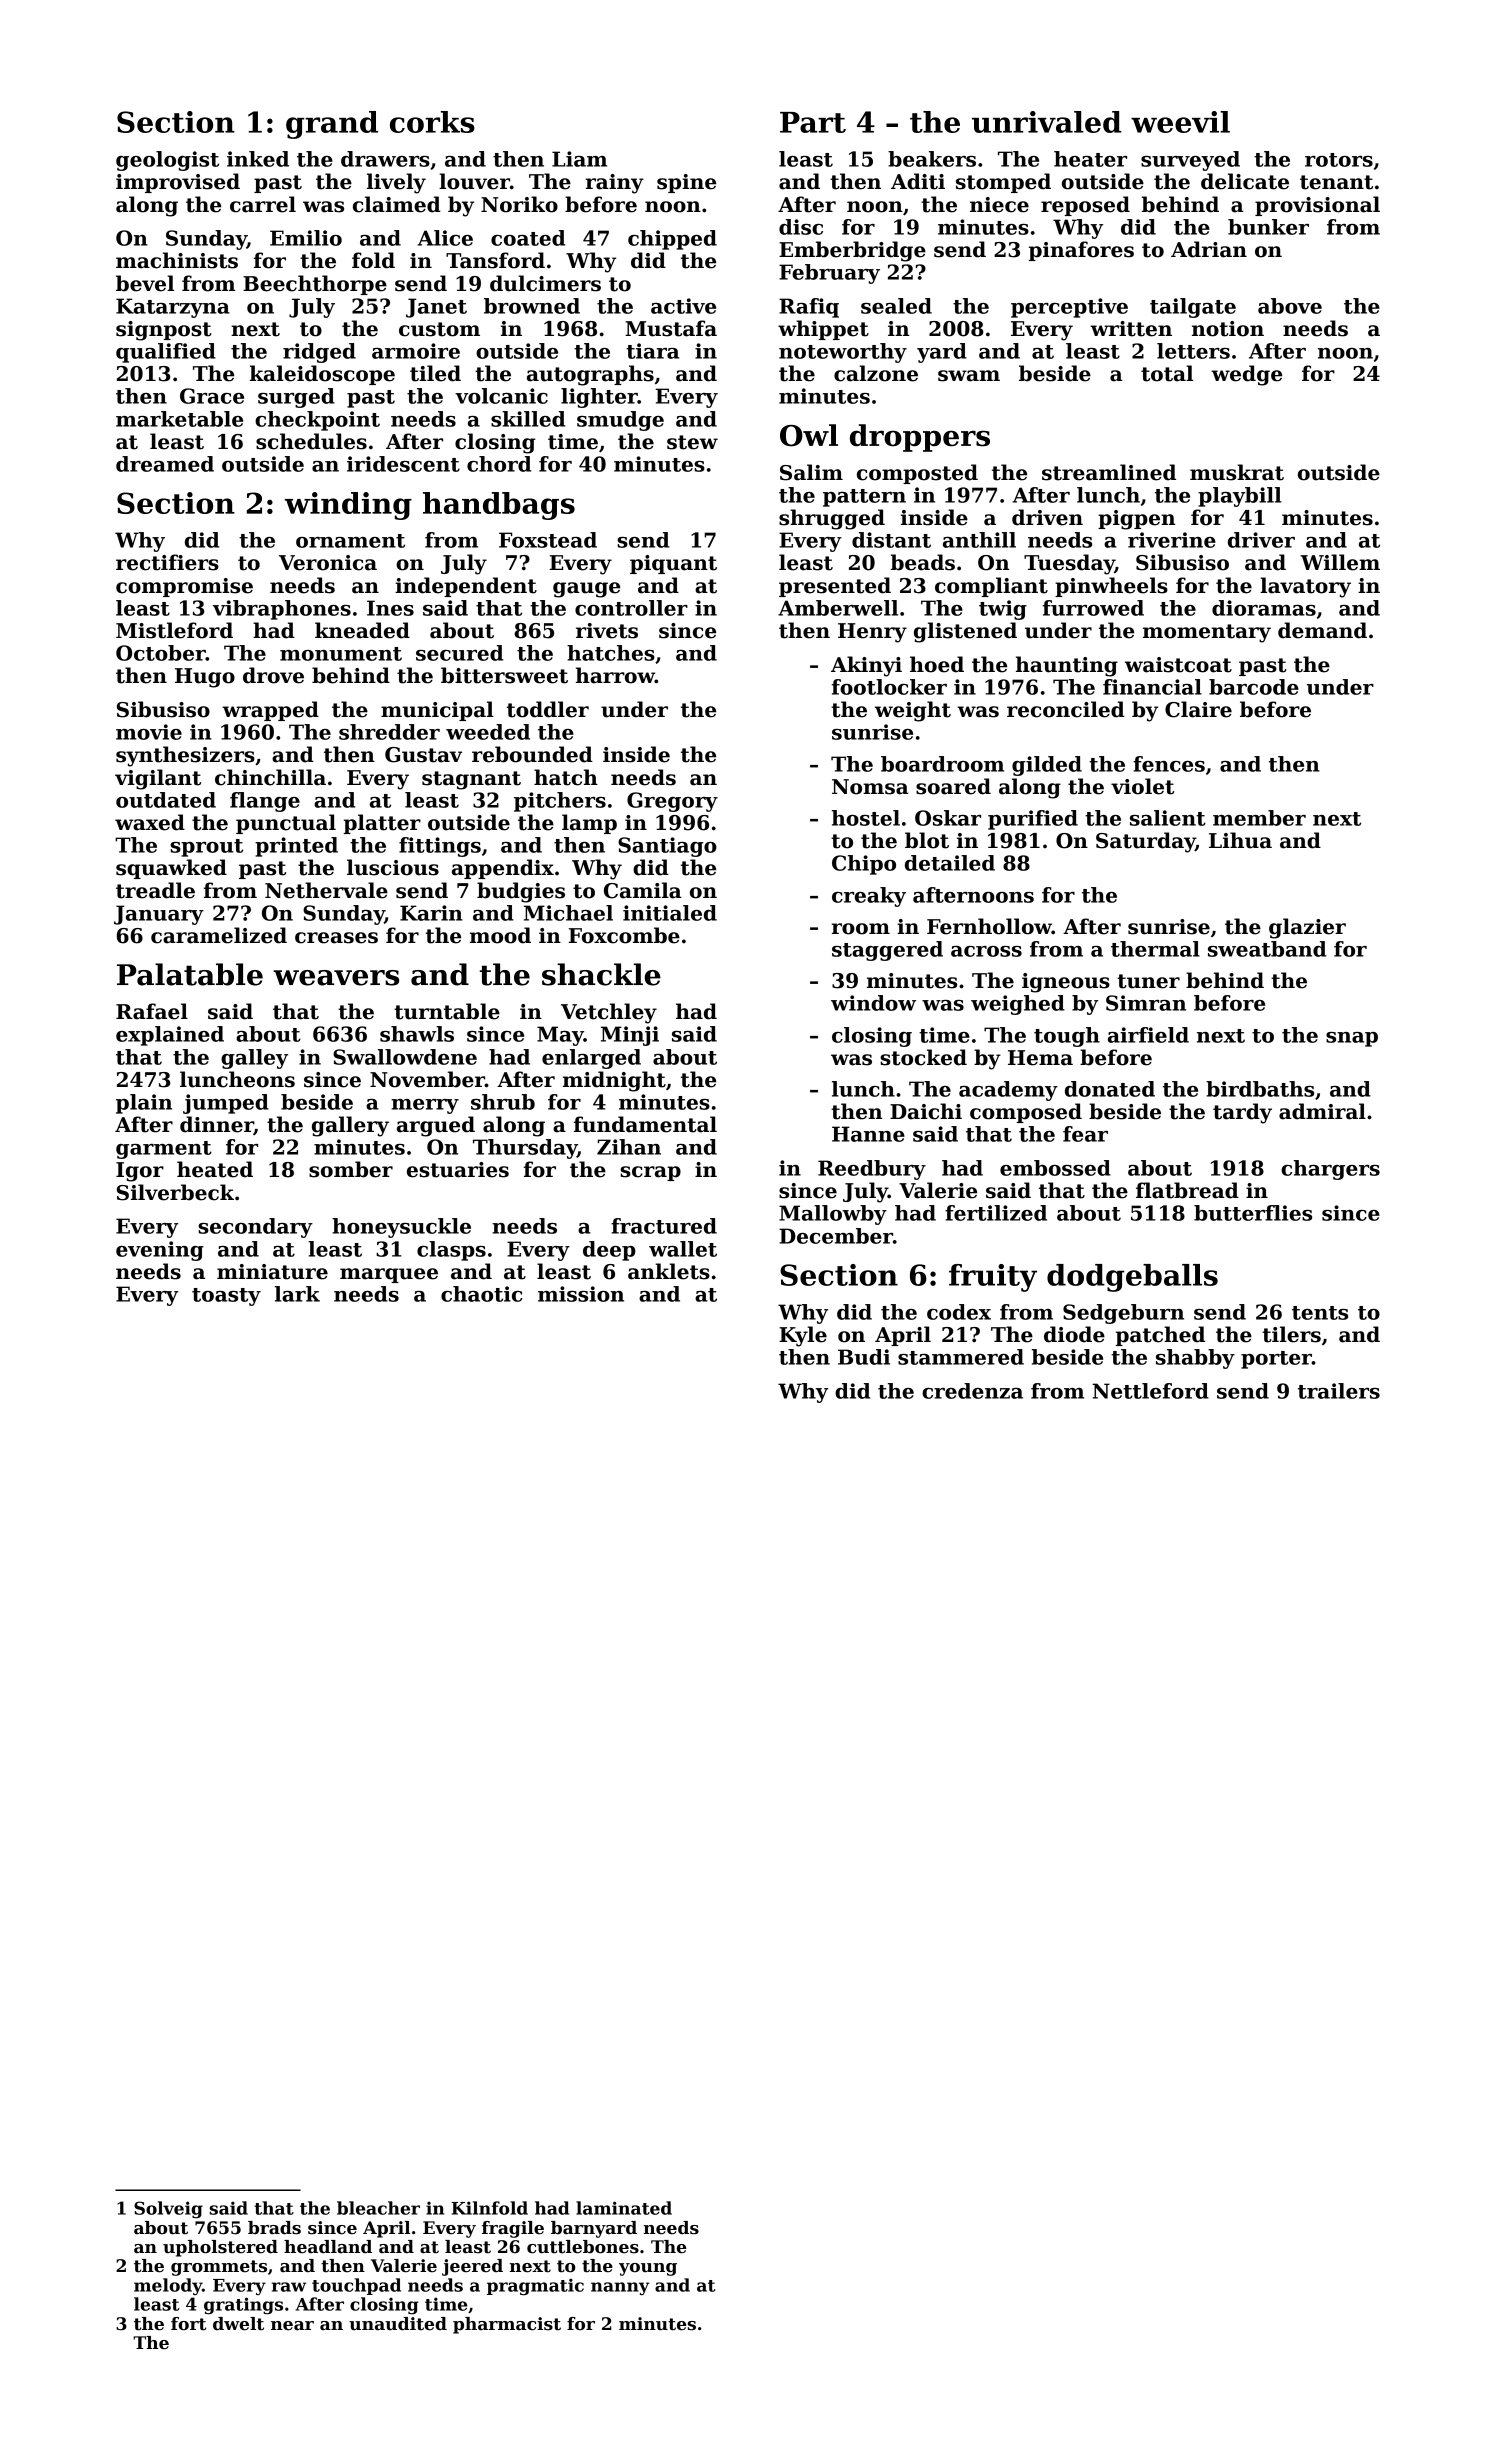  I want to click on credenza, so click(972, 1391).
